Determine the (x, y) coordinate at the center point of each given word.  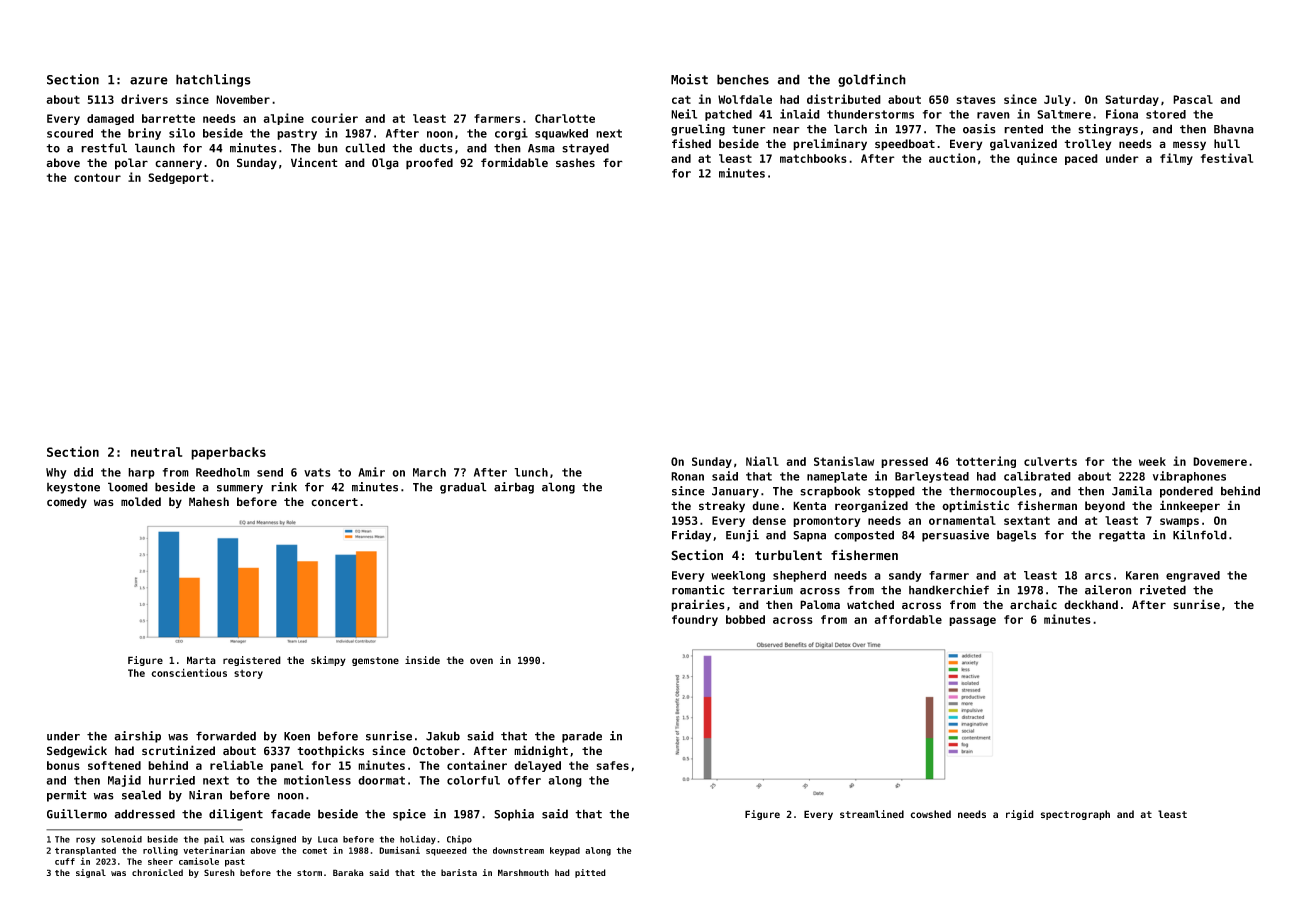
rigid (1020, 815)
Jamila (1132, 491)
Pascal (1193, 99)
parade (582, 737)
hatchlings (213, 80)
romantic (698, 590)
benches (743, 79)
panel (287, 766)
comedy (67, 503)
